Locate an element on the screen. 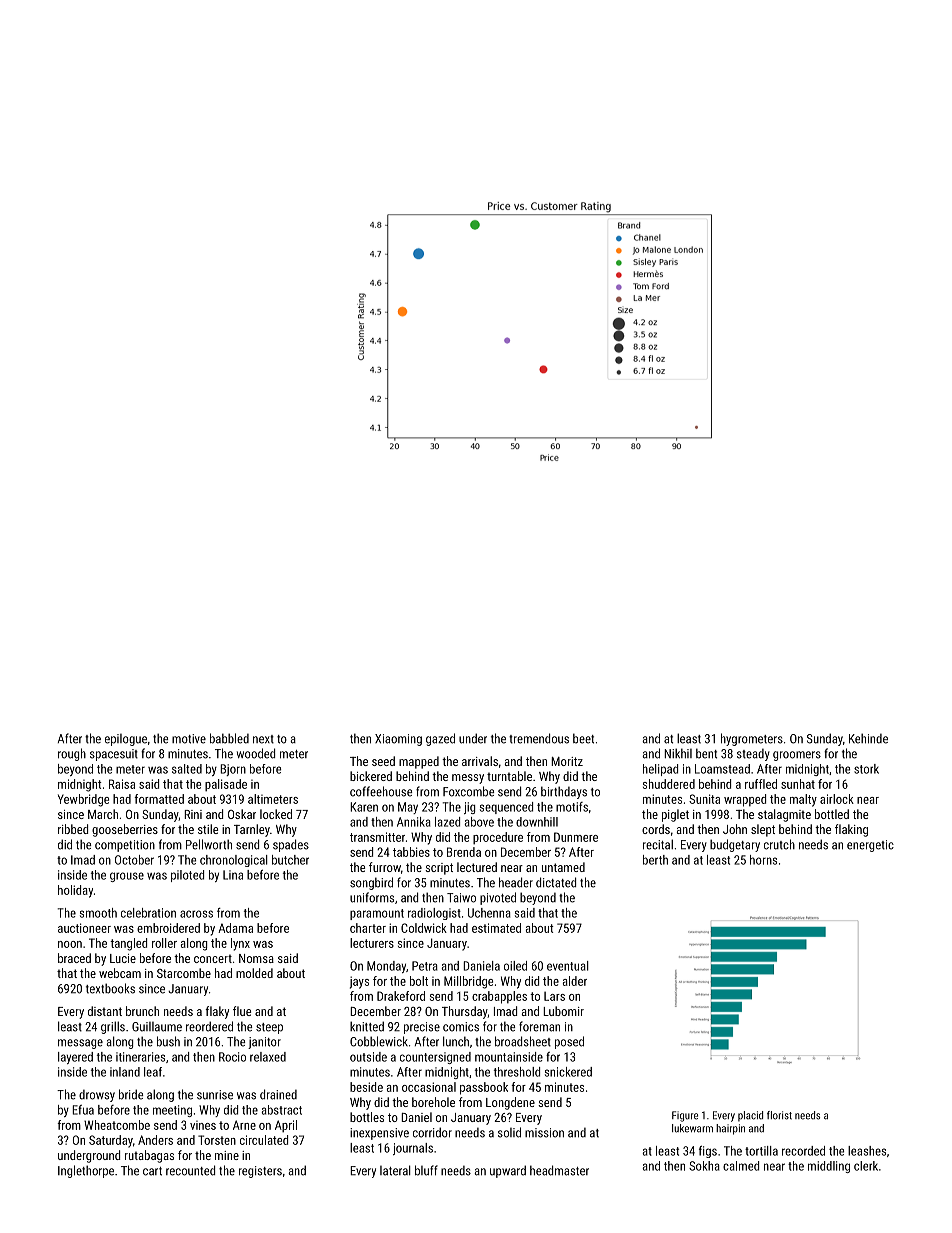  stork is located at coordinates (866, 769).
